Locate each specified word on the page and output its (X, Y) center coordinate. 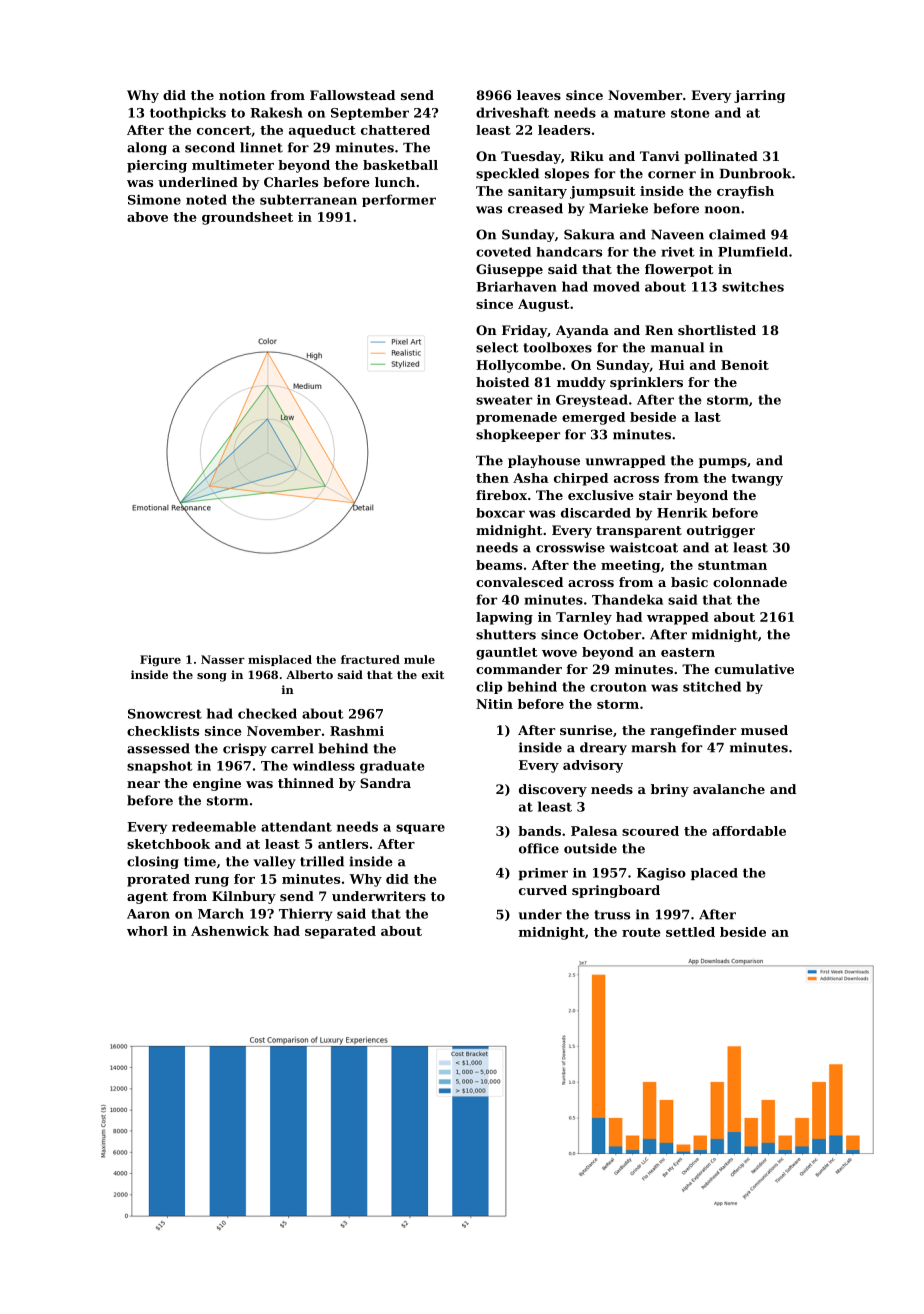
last (708, 417)
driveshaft (512, 112)
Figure (160, 660)
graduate (392, 767)
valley (275, 862)
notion (242, 95)
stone (690, 113)
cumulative (754, 669)
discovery (553, 790)
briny (670, 790)
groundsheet (247, 218)
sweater (504, 400)
